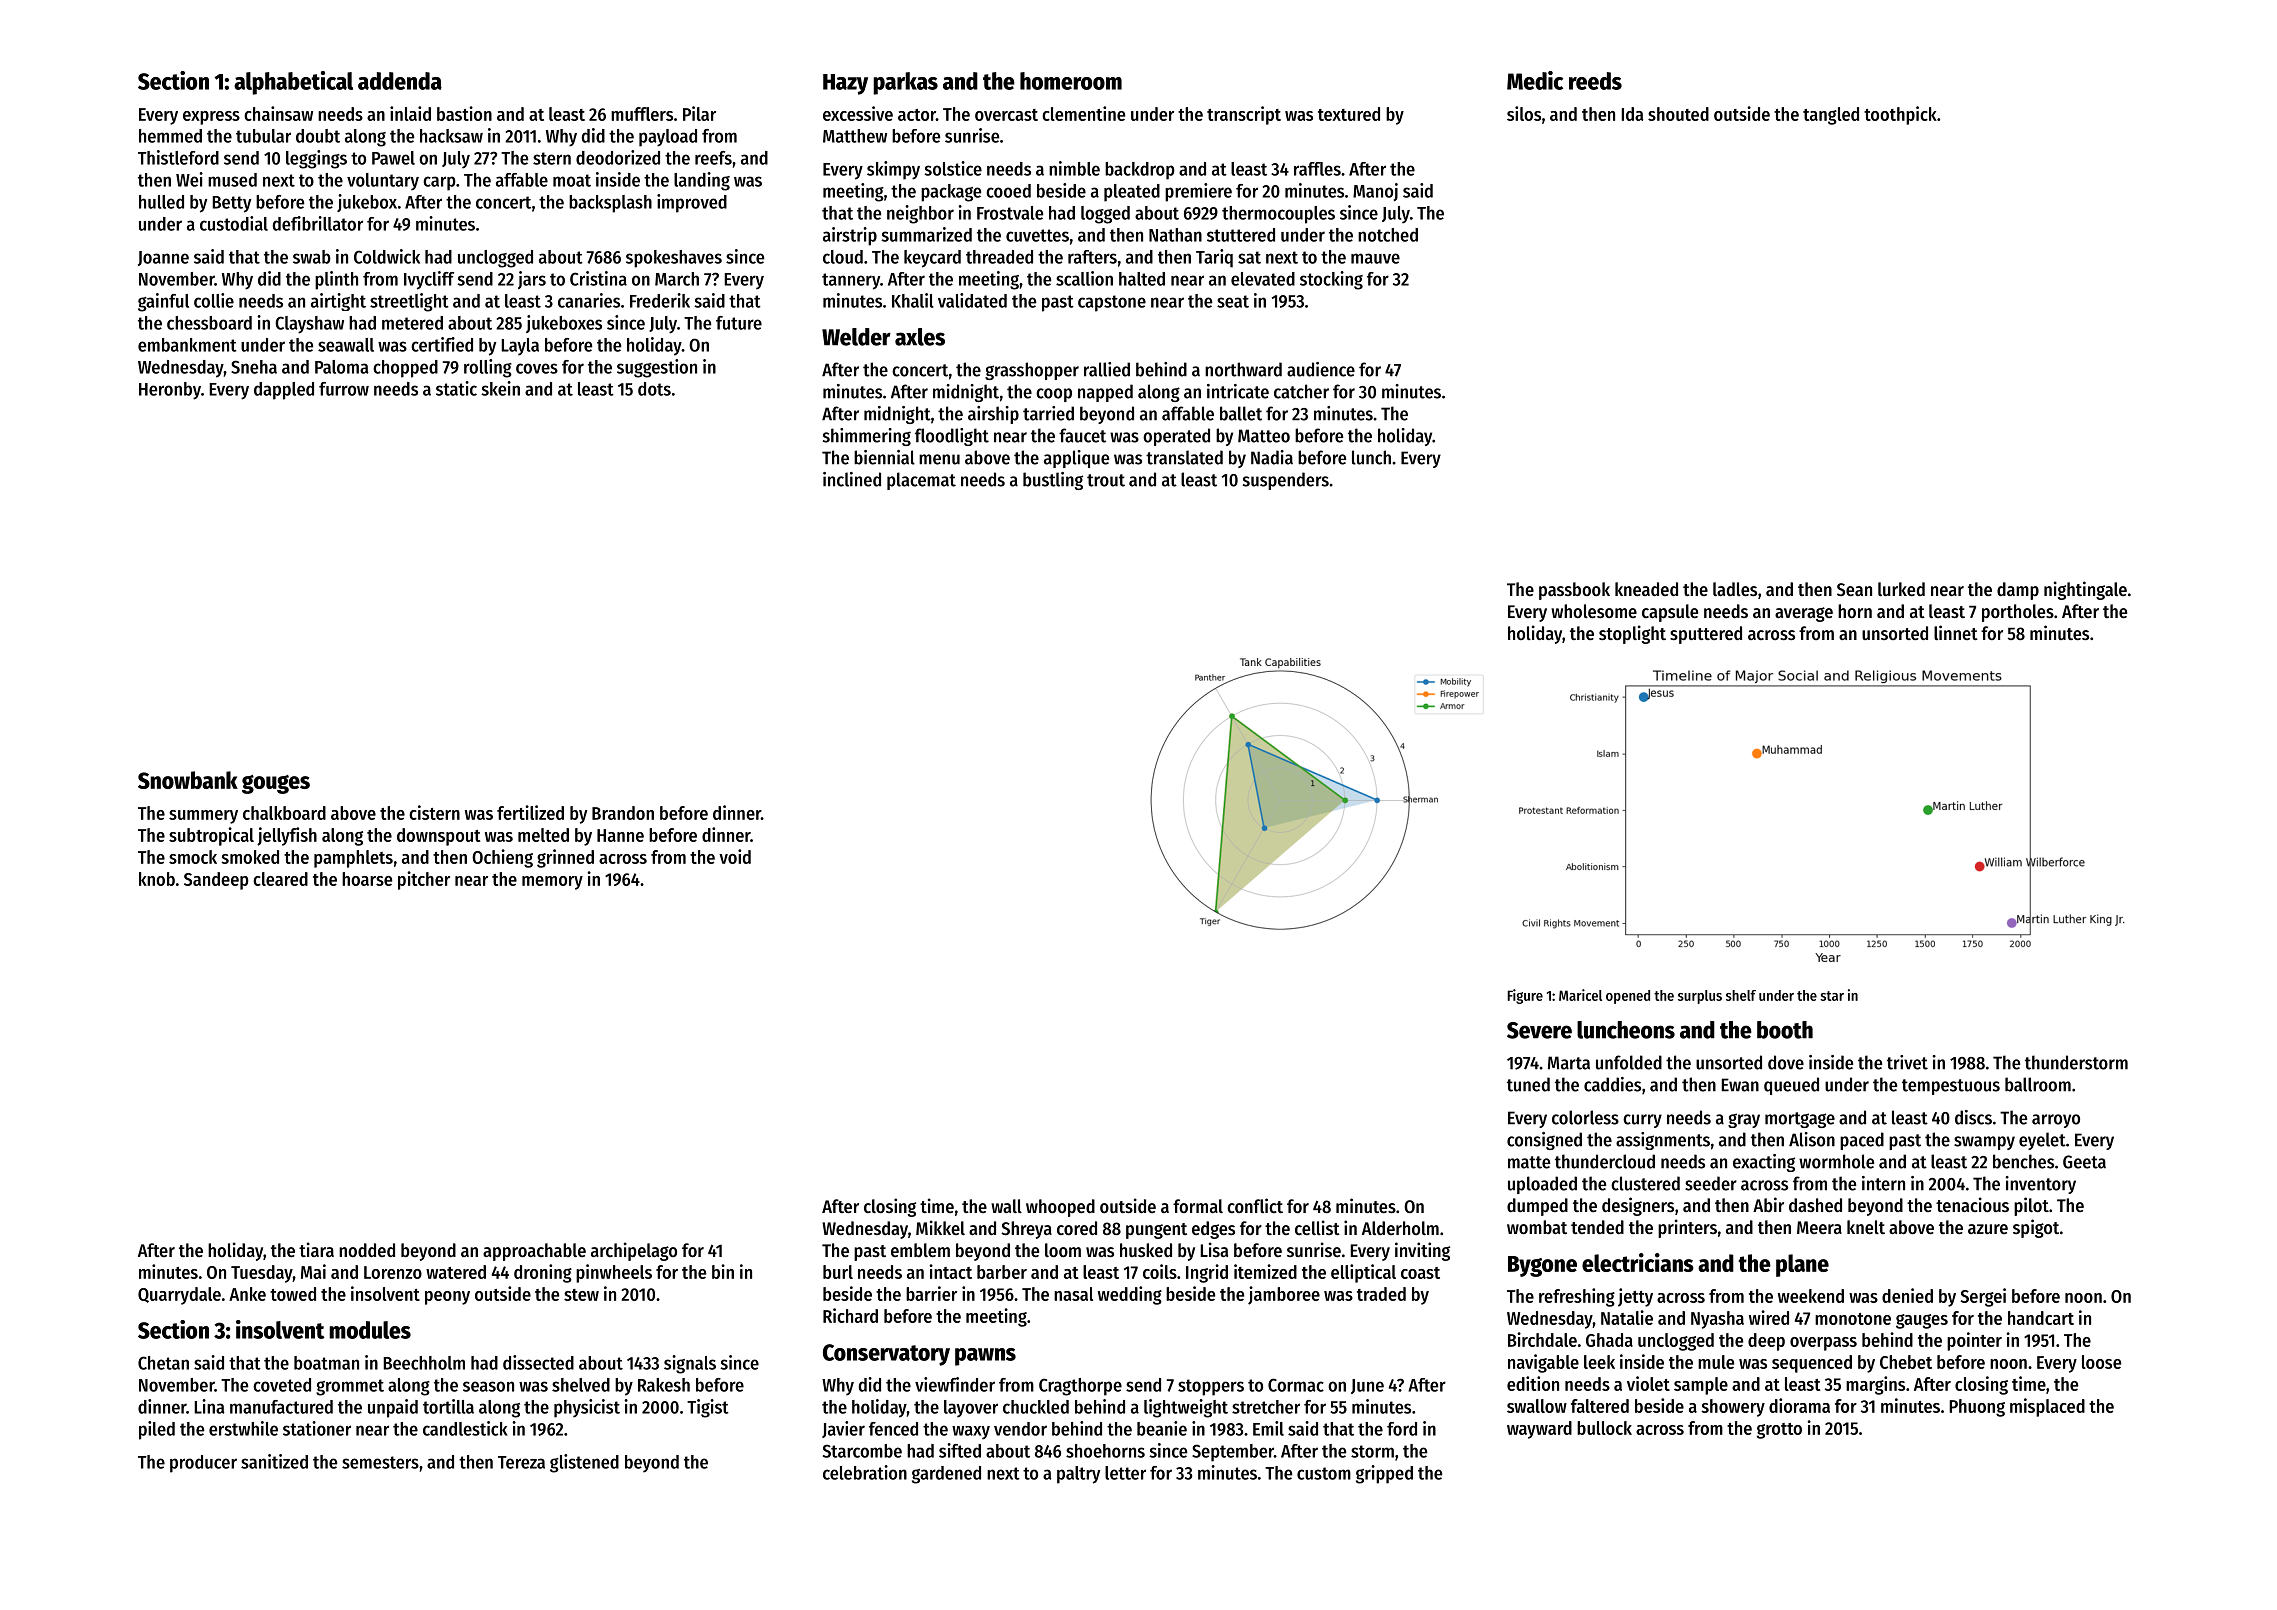 This document has width=2277, height=1610. What do you see at coordinates (584, 1463) in the document?
I see `glistened` at bounding box center [584, 1463].
